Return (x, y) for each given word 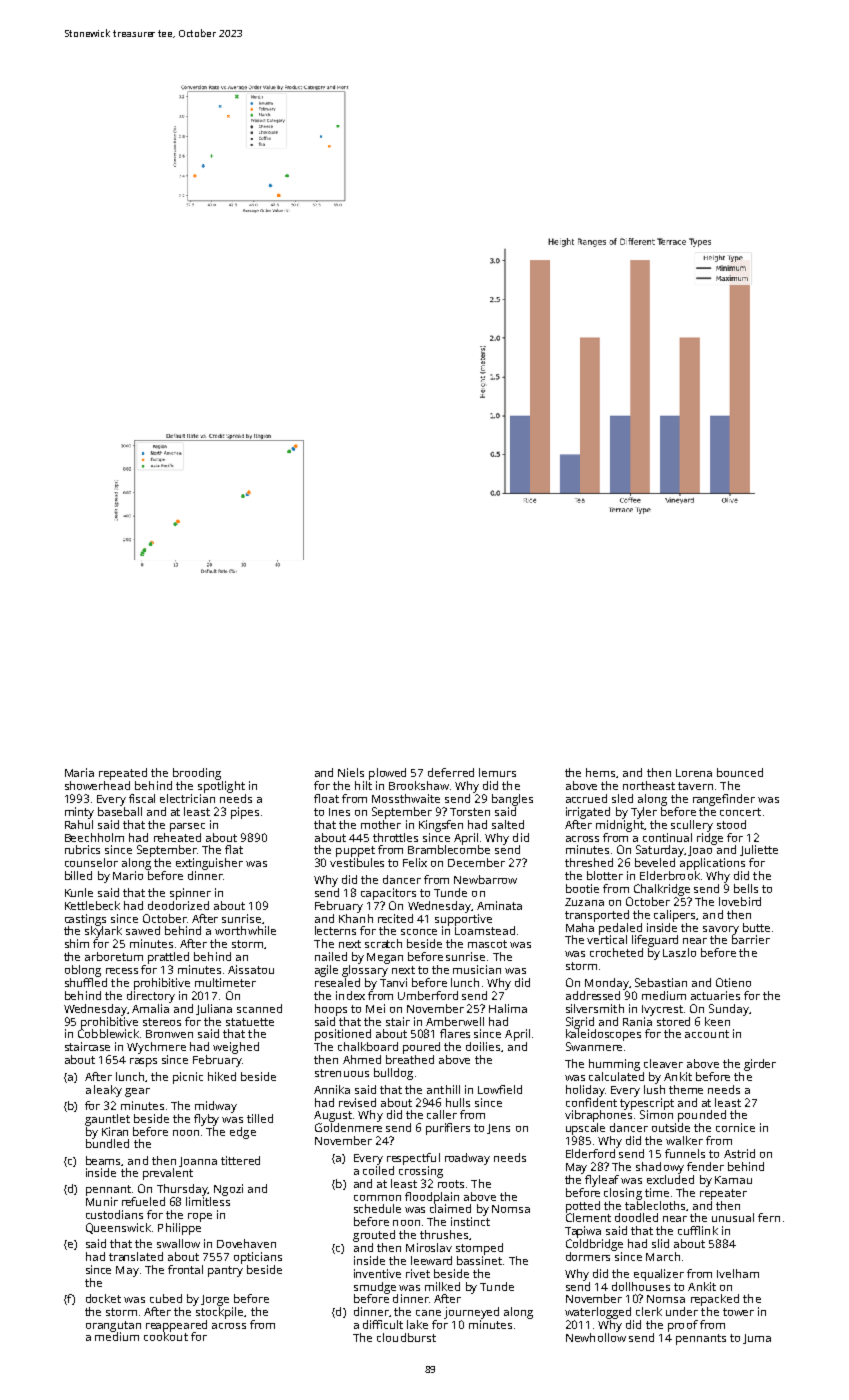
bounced (740, 772)
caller (442, 1114)
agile (326, 971)
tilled (260, 1118)
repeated (123, 774)
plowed (387, 774)
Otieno (733, 982)
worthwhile (245, 930)
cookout (166, 1336)
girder (760, 1065)
